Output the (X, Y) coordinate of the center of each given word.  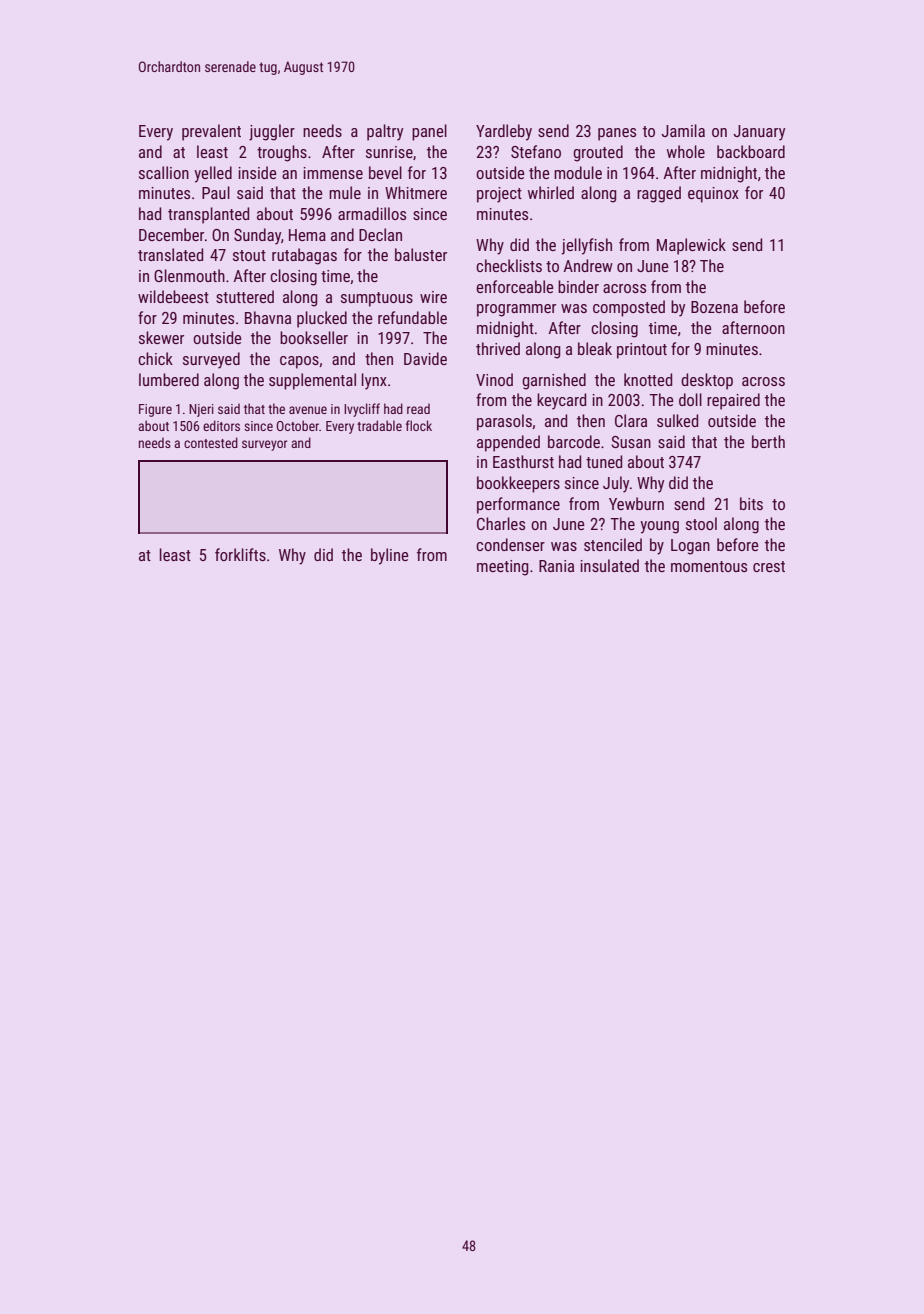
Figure (155, 410)
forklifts (240, 554)
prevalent (211, 132)
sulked (677, 420)
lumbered (169, 379)
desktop (707, 381)
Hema (307, 235)
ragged (659, 194)
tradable (379, 425)
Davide (425, 358)
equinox (713, 195)
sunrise (389, 152)
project (499, 195)
